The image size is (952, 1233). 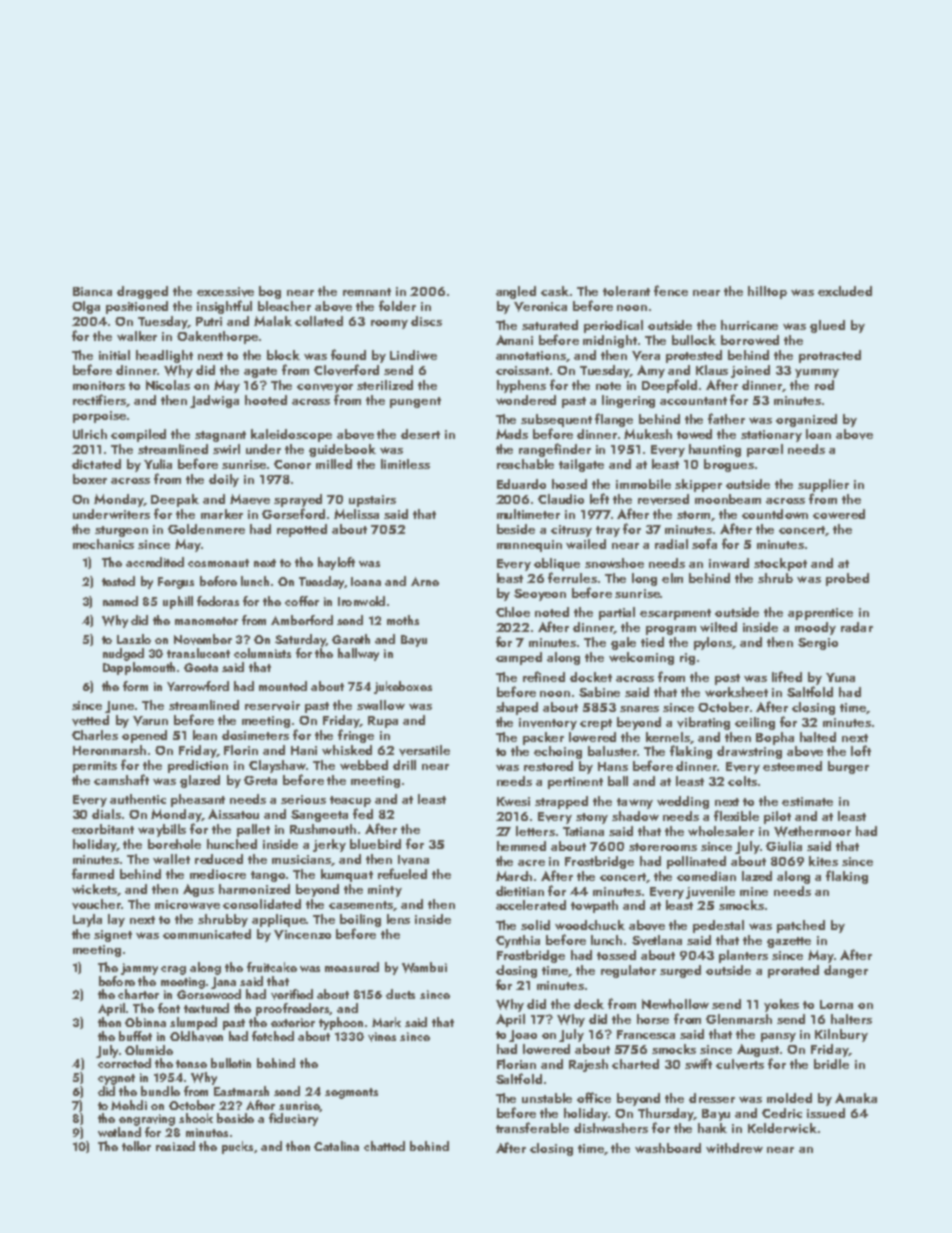 I want to click on uphill, so click(x=178, y=602).
